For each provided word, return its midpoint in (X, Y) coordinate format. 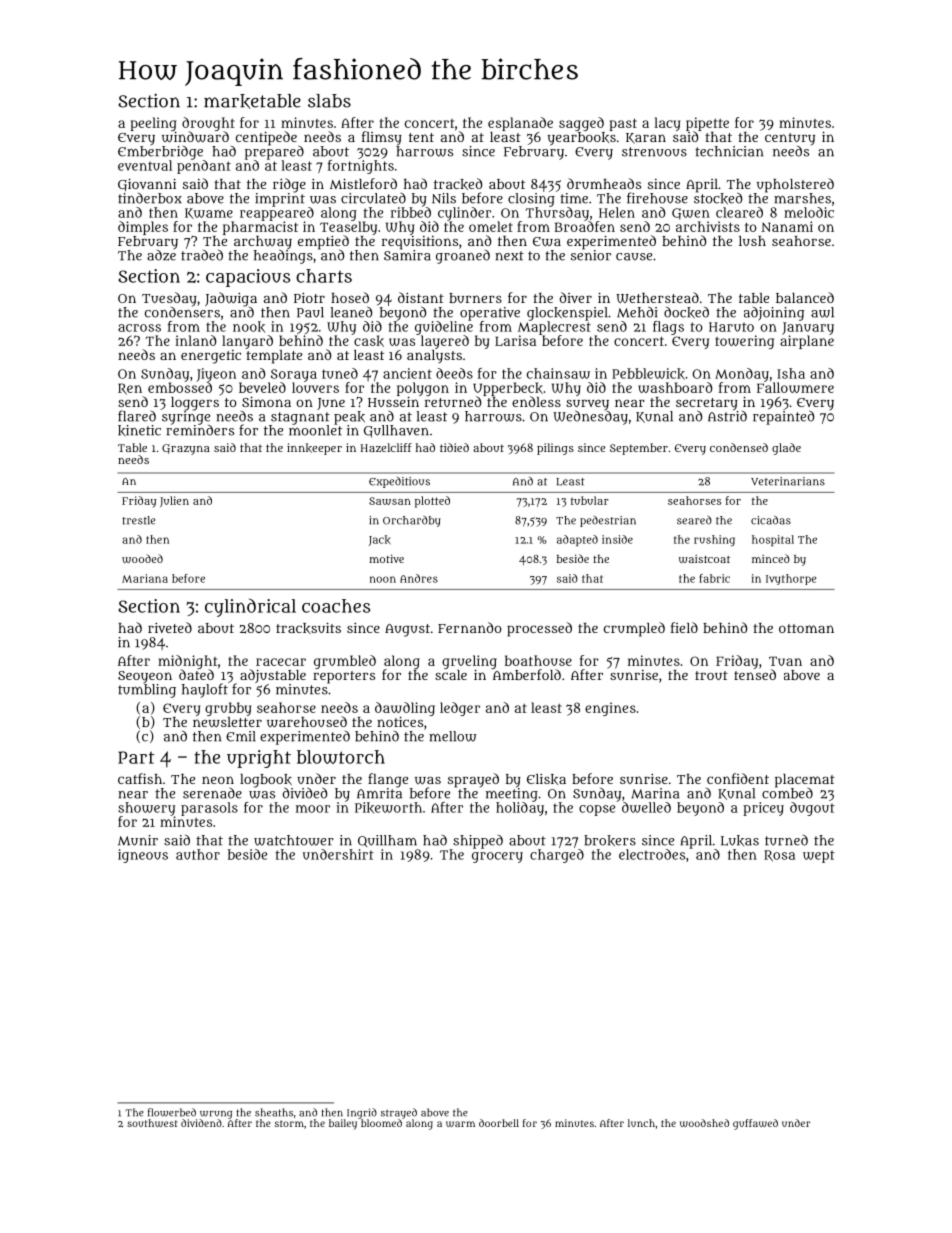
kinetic (139, 431)
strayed (399, 1113)
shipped (478, 842)
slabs (329, 101)
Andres (419, 578)
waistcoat (704, 559)
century (790, 139)
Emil (241, 736)
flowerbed (172, 1112)
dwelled (646, 807)
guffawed (755, 1124)
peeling (154, 124)
